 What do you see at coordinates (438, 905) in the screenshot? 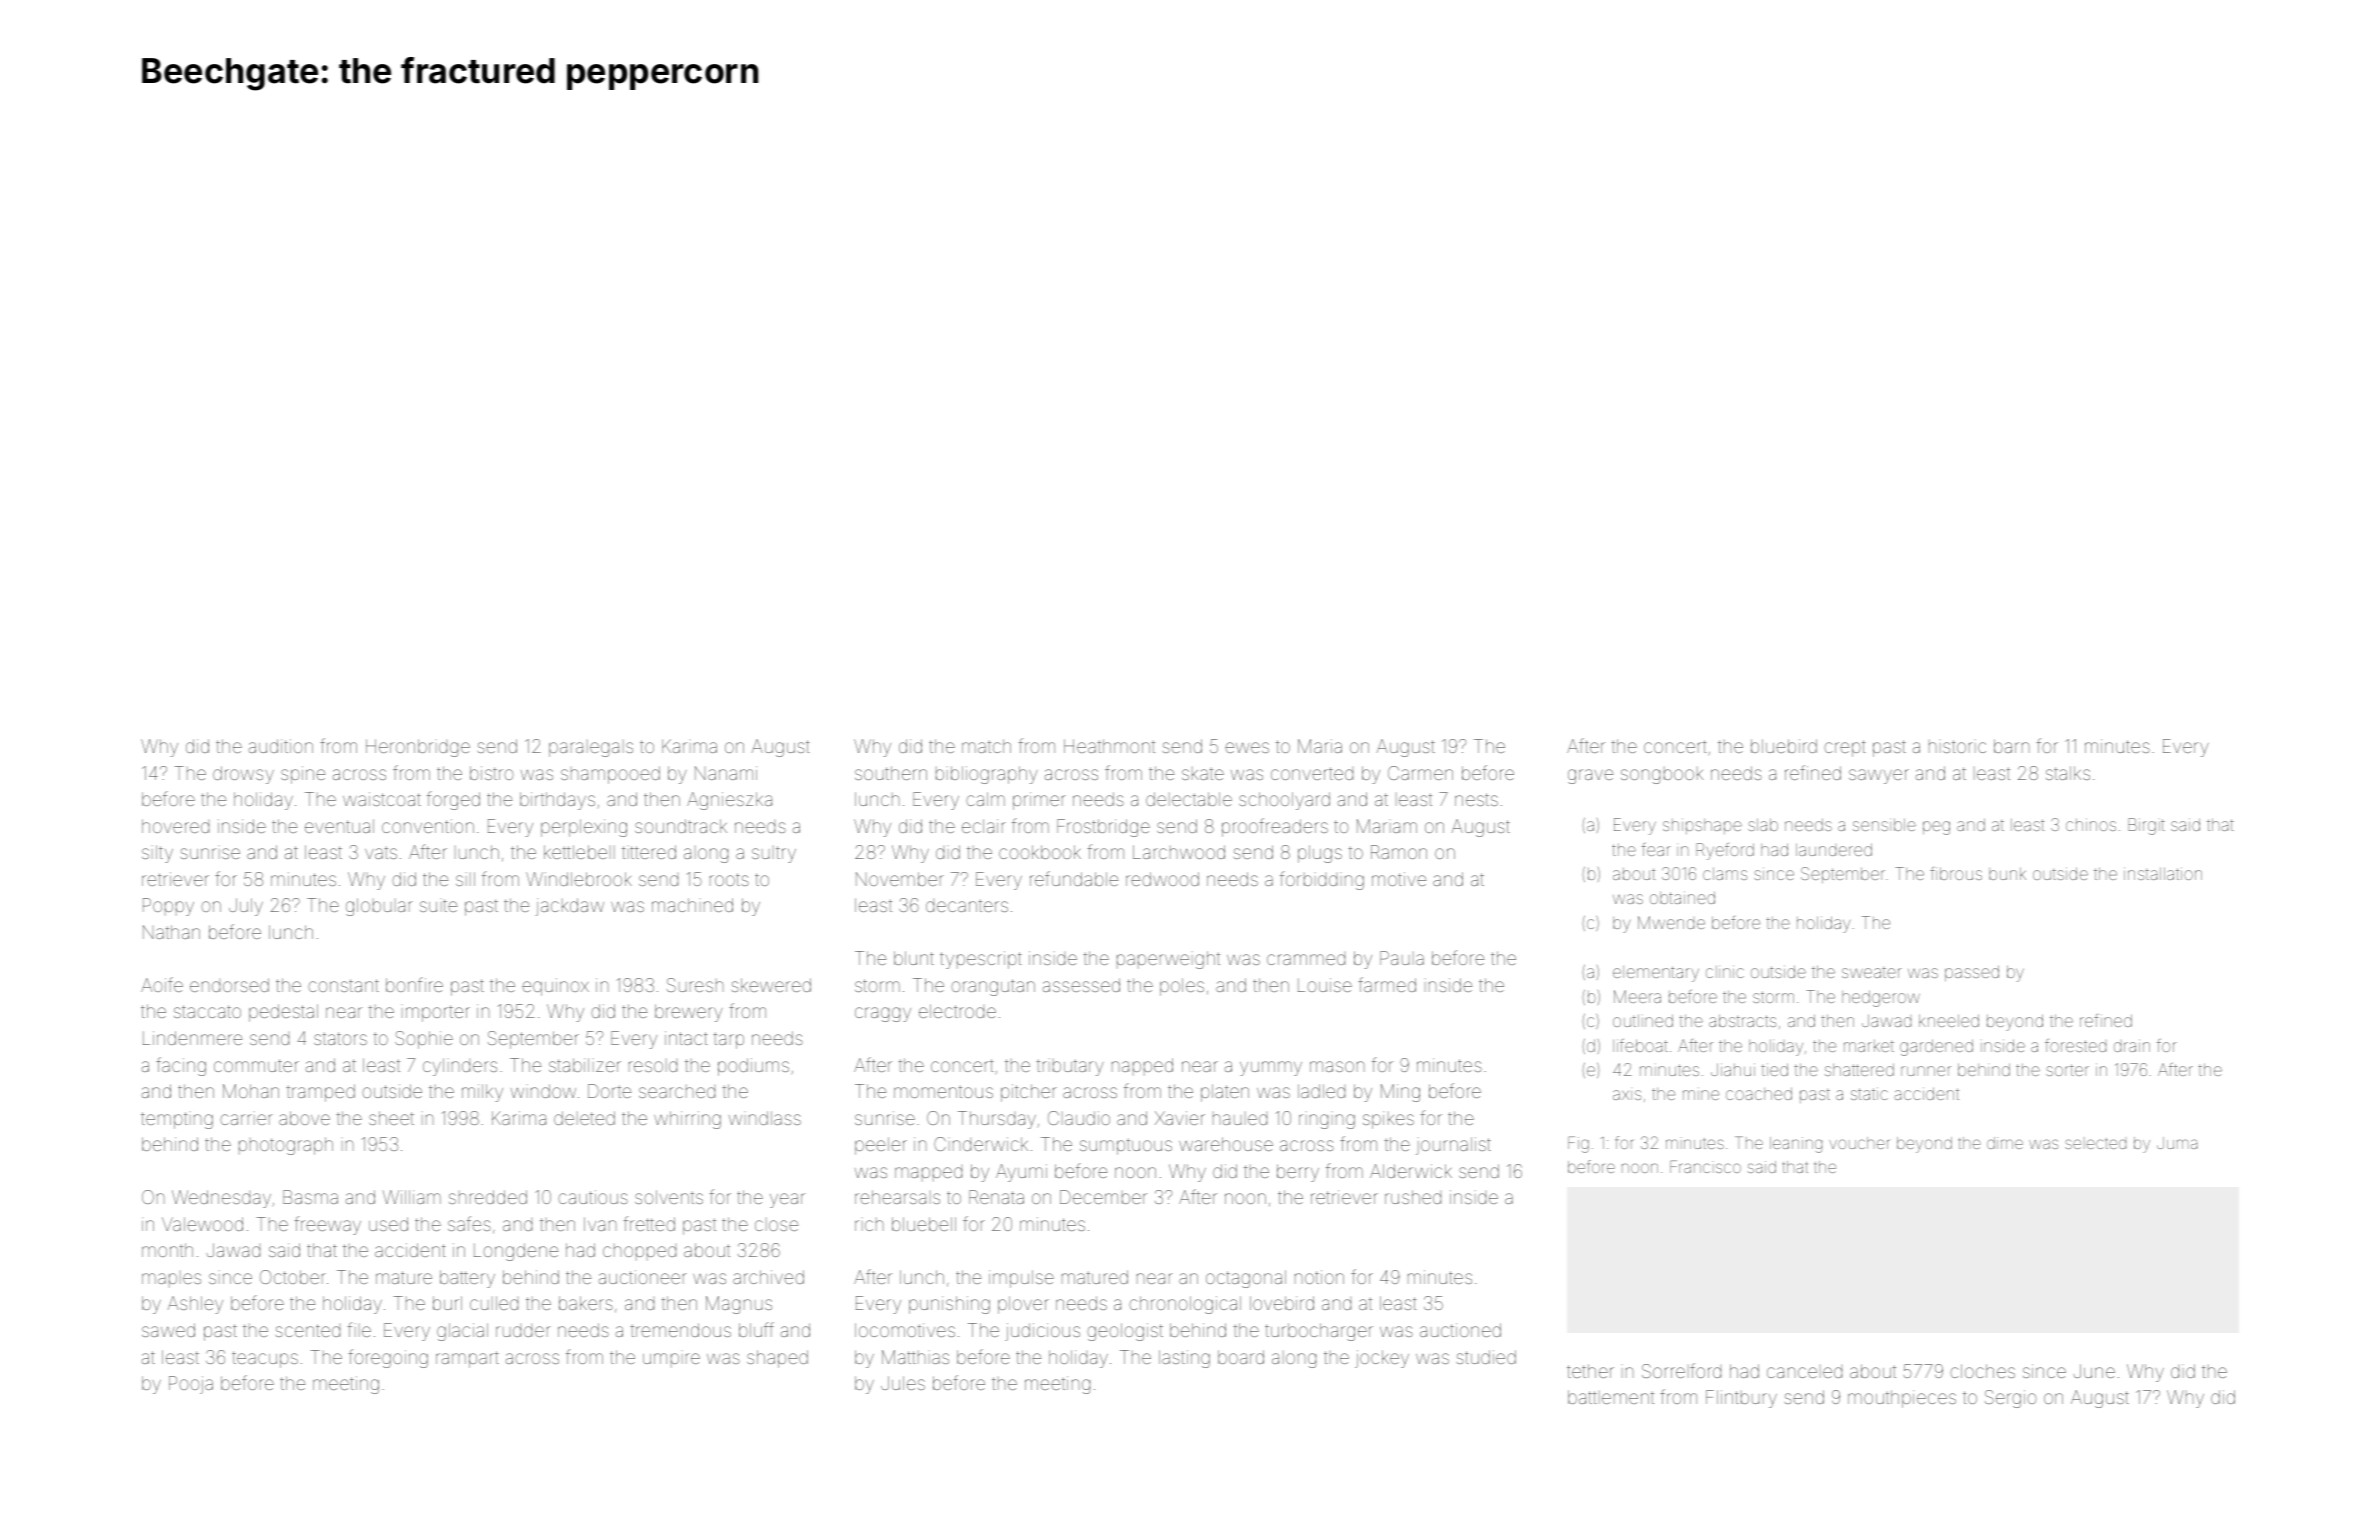
I see `suite` at bounding box center [438, 905].
